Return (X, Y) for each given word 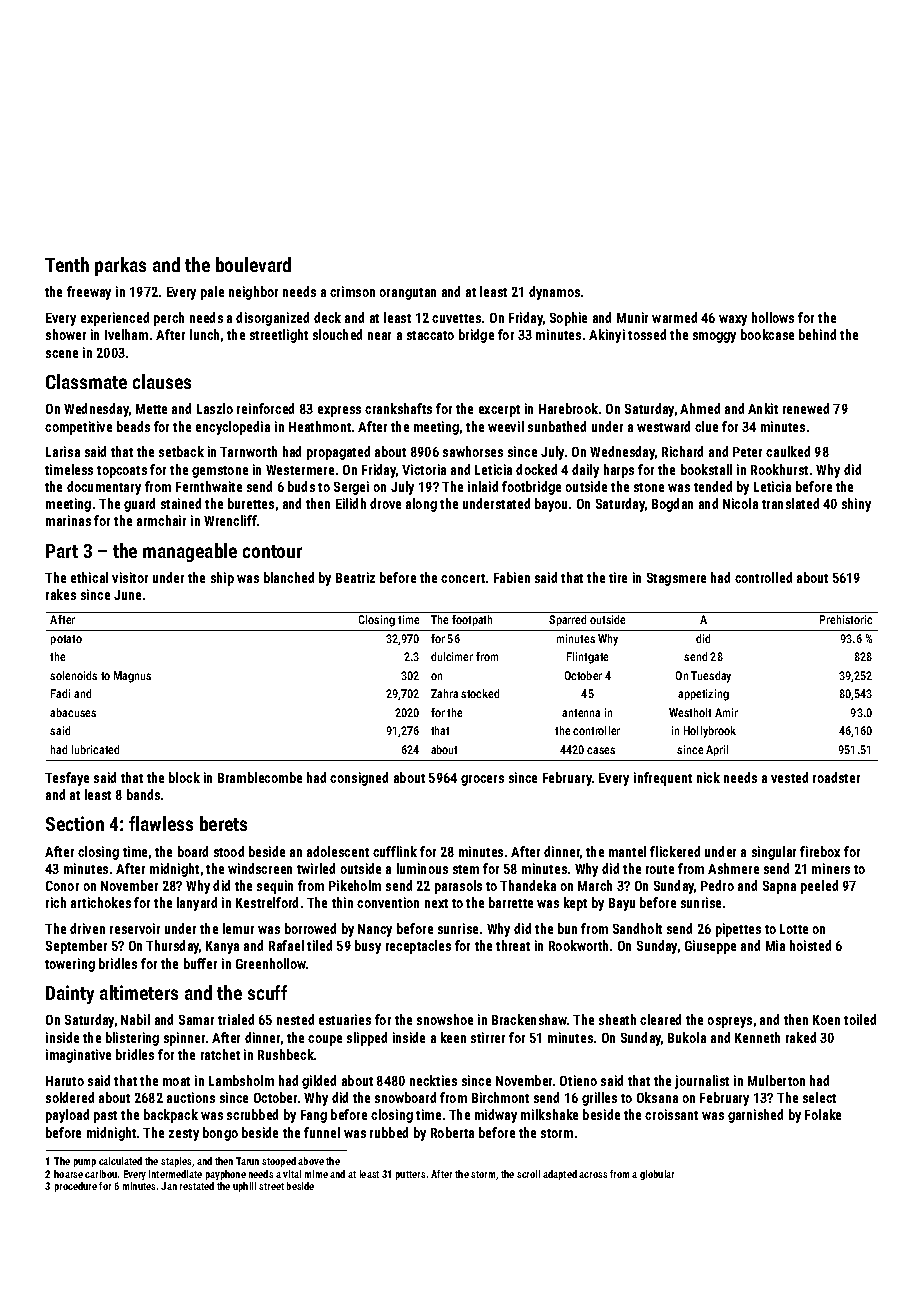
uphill (244, 1187)
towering (70, 965)
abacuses (73, 712)
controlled (763, 577)
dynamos (554, 293)
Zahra (444, 693)
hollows (773, 317)
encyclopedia (233, 428)
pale (212, 293)
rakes (61, 594)
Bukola (687, 1037)
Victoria (424, 469)
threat (513, 945)
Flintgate (587, 658)
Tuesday (711, 677)
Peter (747, 452)
